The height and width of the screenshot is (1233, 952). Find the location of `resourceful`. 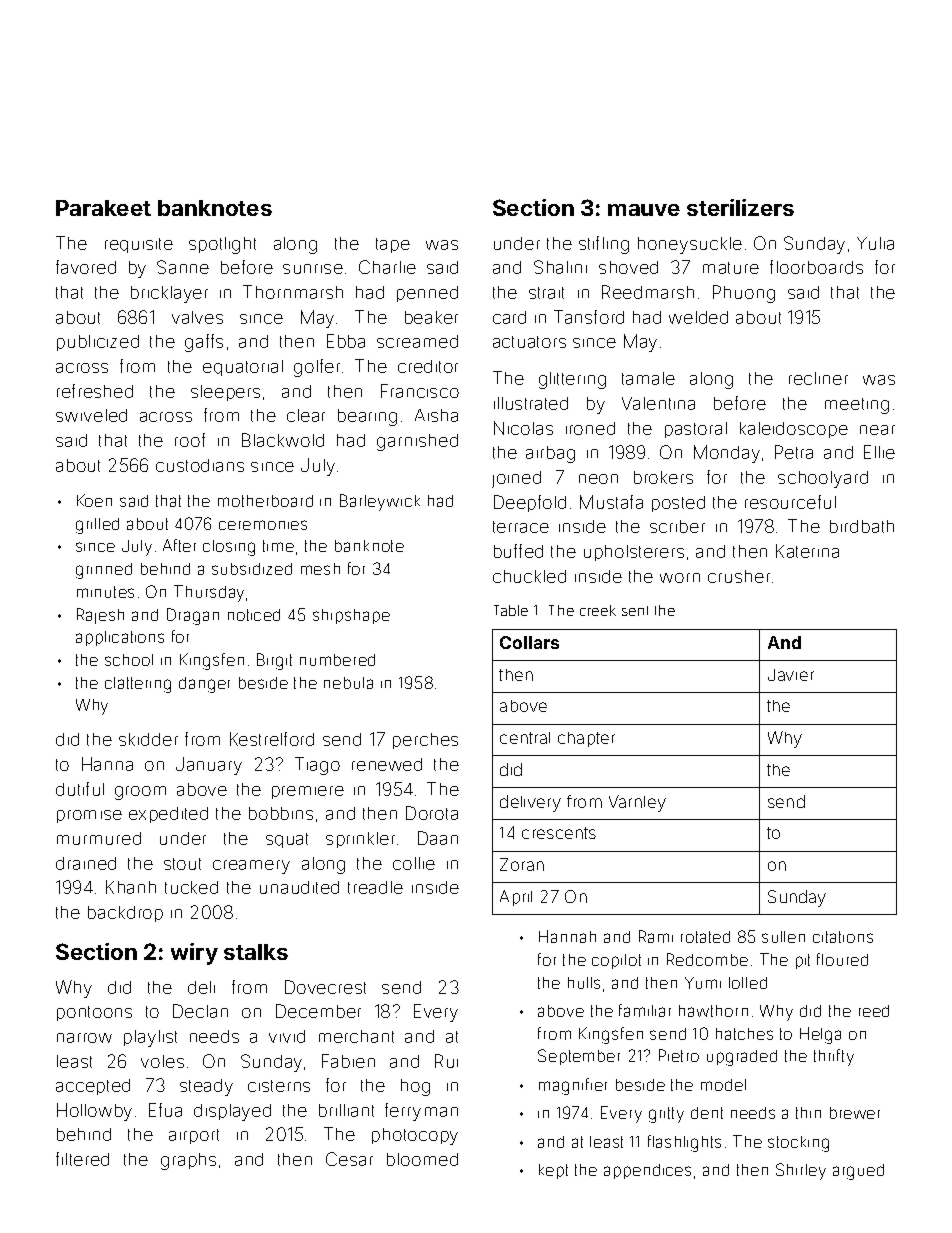

resourceful is located at coordinates (790, 502).
